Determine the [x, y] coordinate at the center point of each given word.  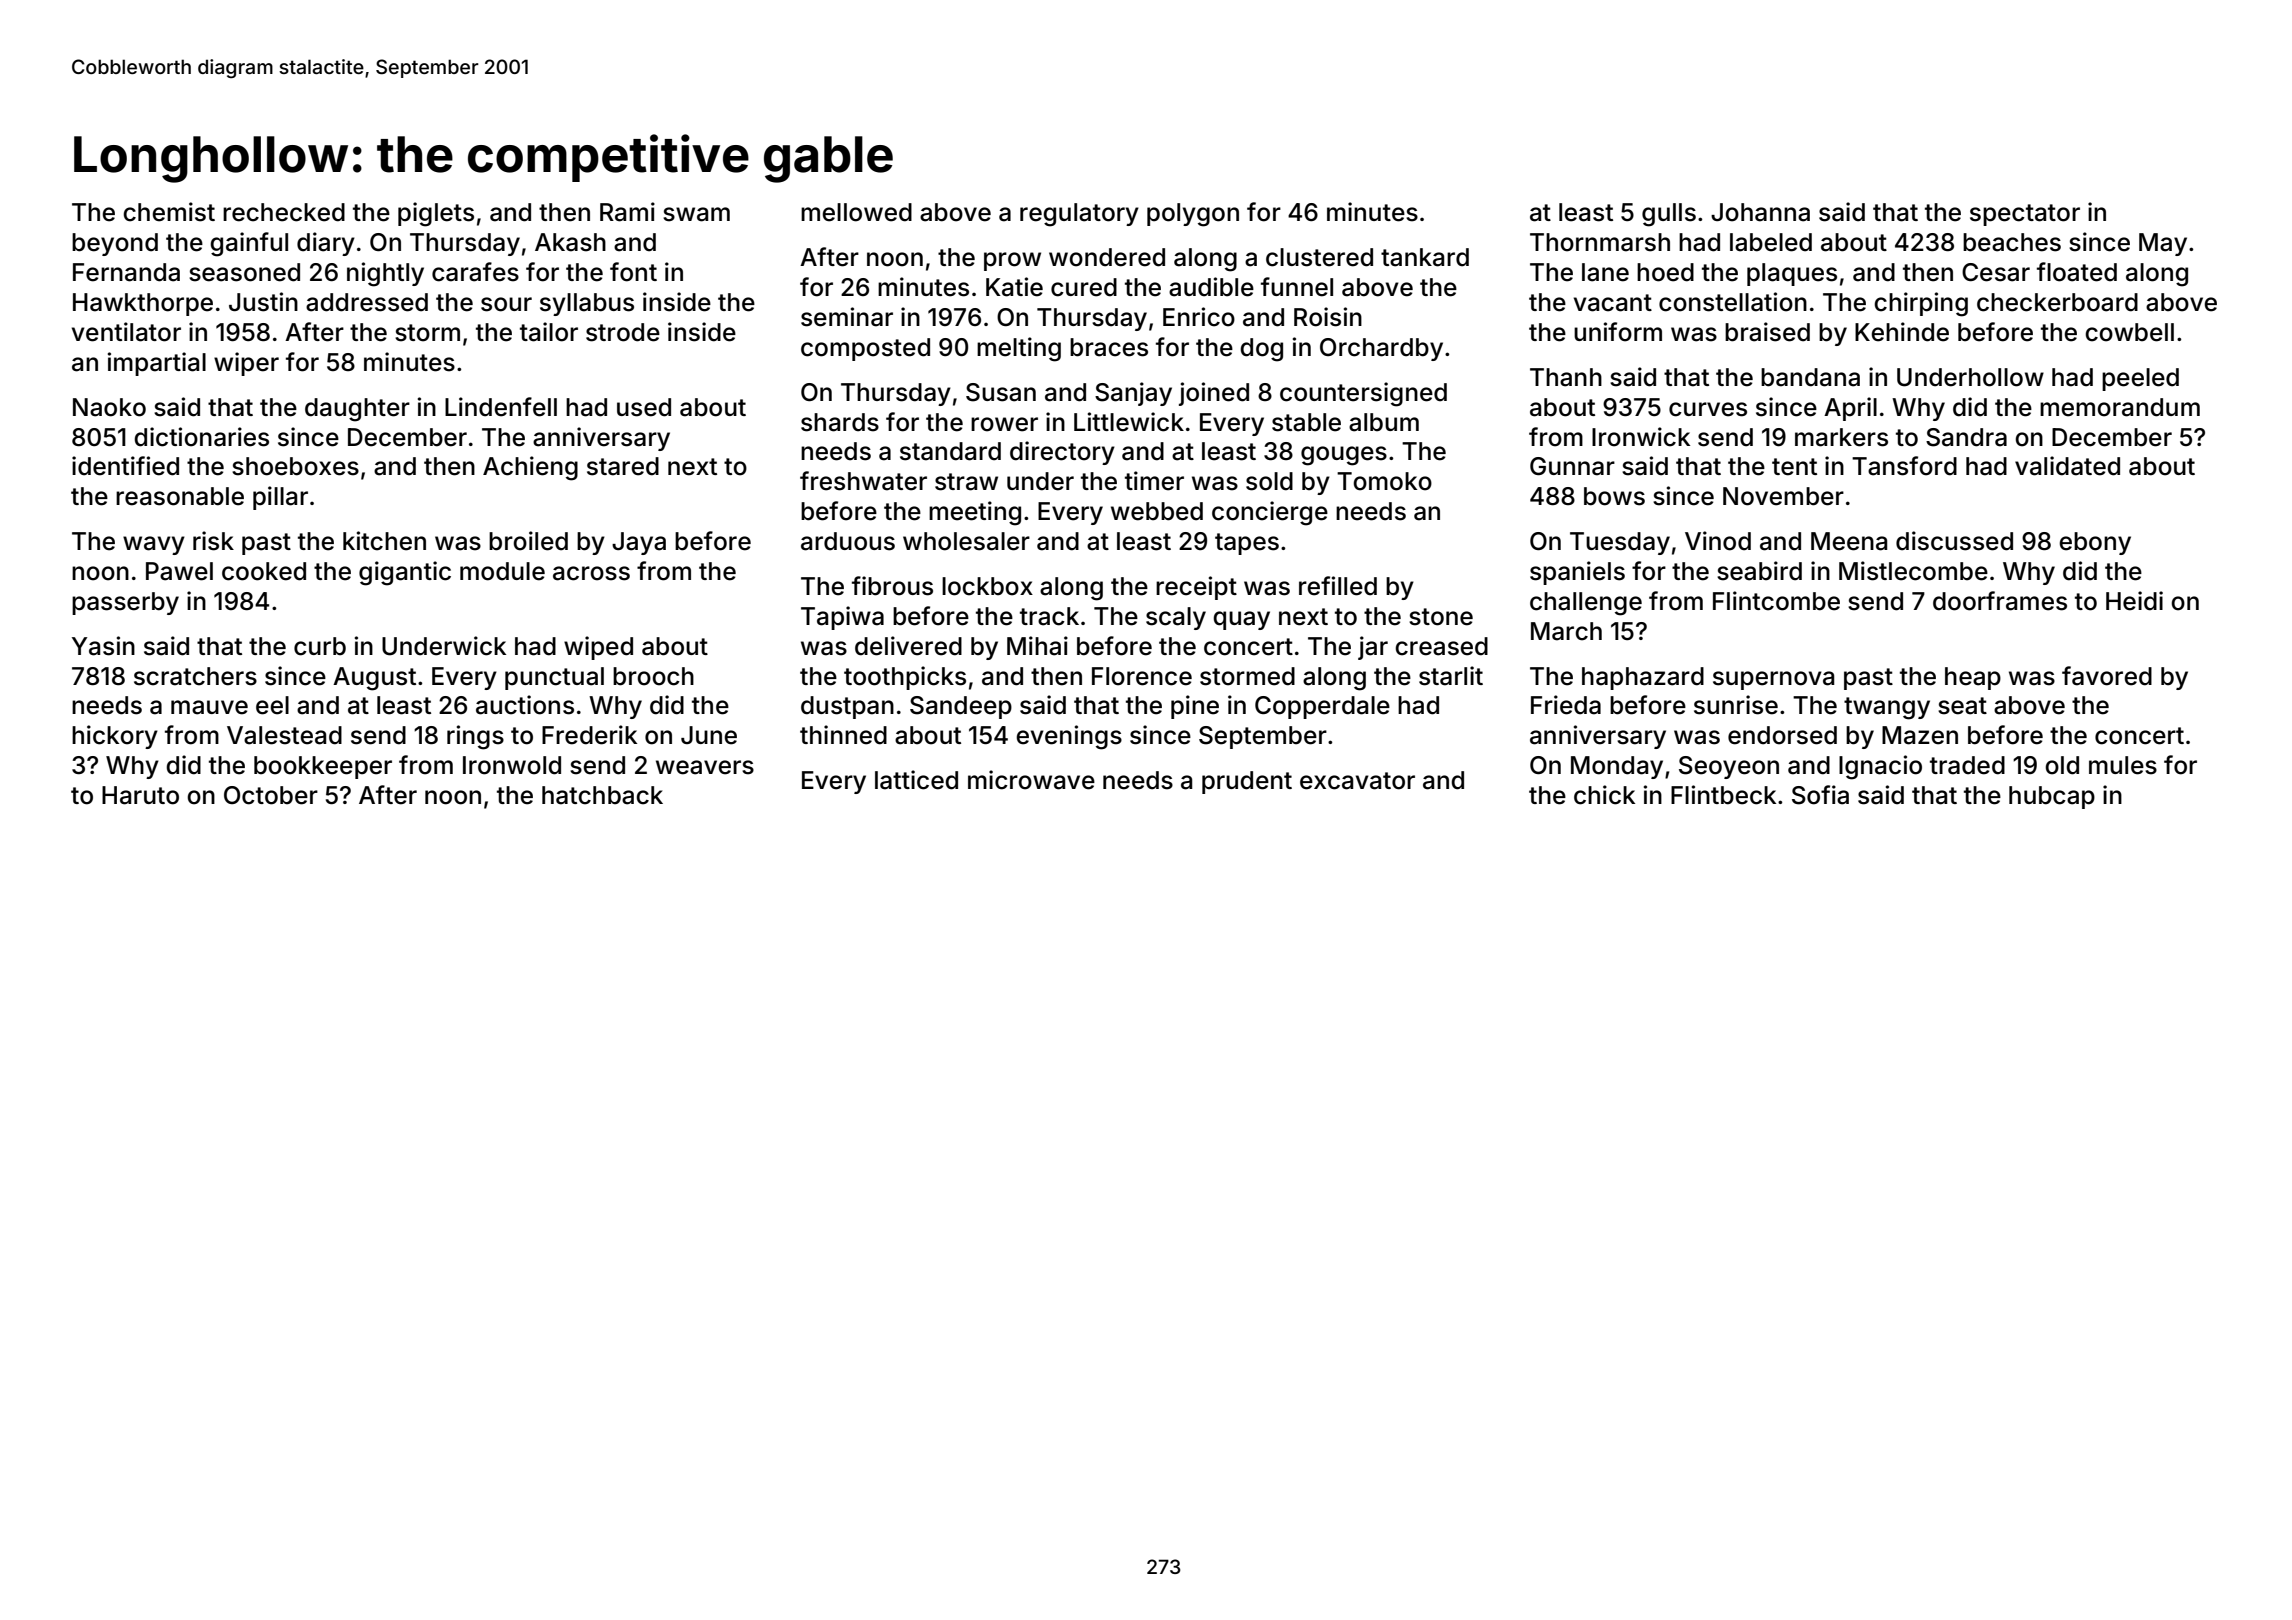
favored [2107, 676]
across [591, 573]
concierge [1270, 513]
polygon [1193, 215]
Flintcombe [1776, 601]
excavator [1357, 781]
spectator [2025, 215]
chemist [169, 212]
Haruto [140, 795]
